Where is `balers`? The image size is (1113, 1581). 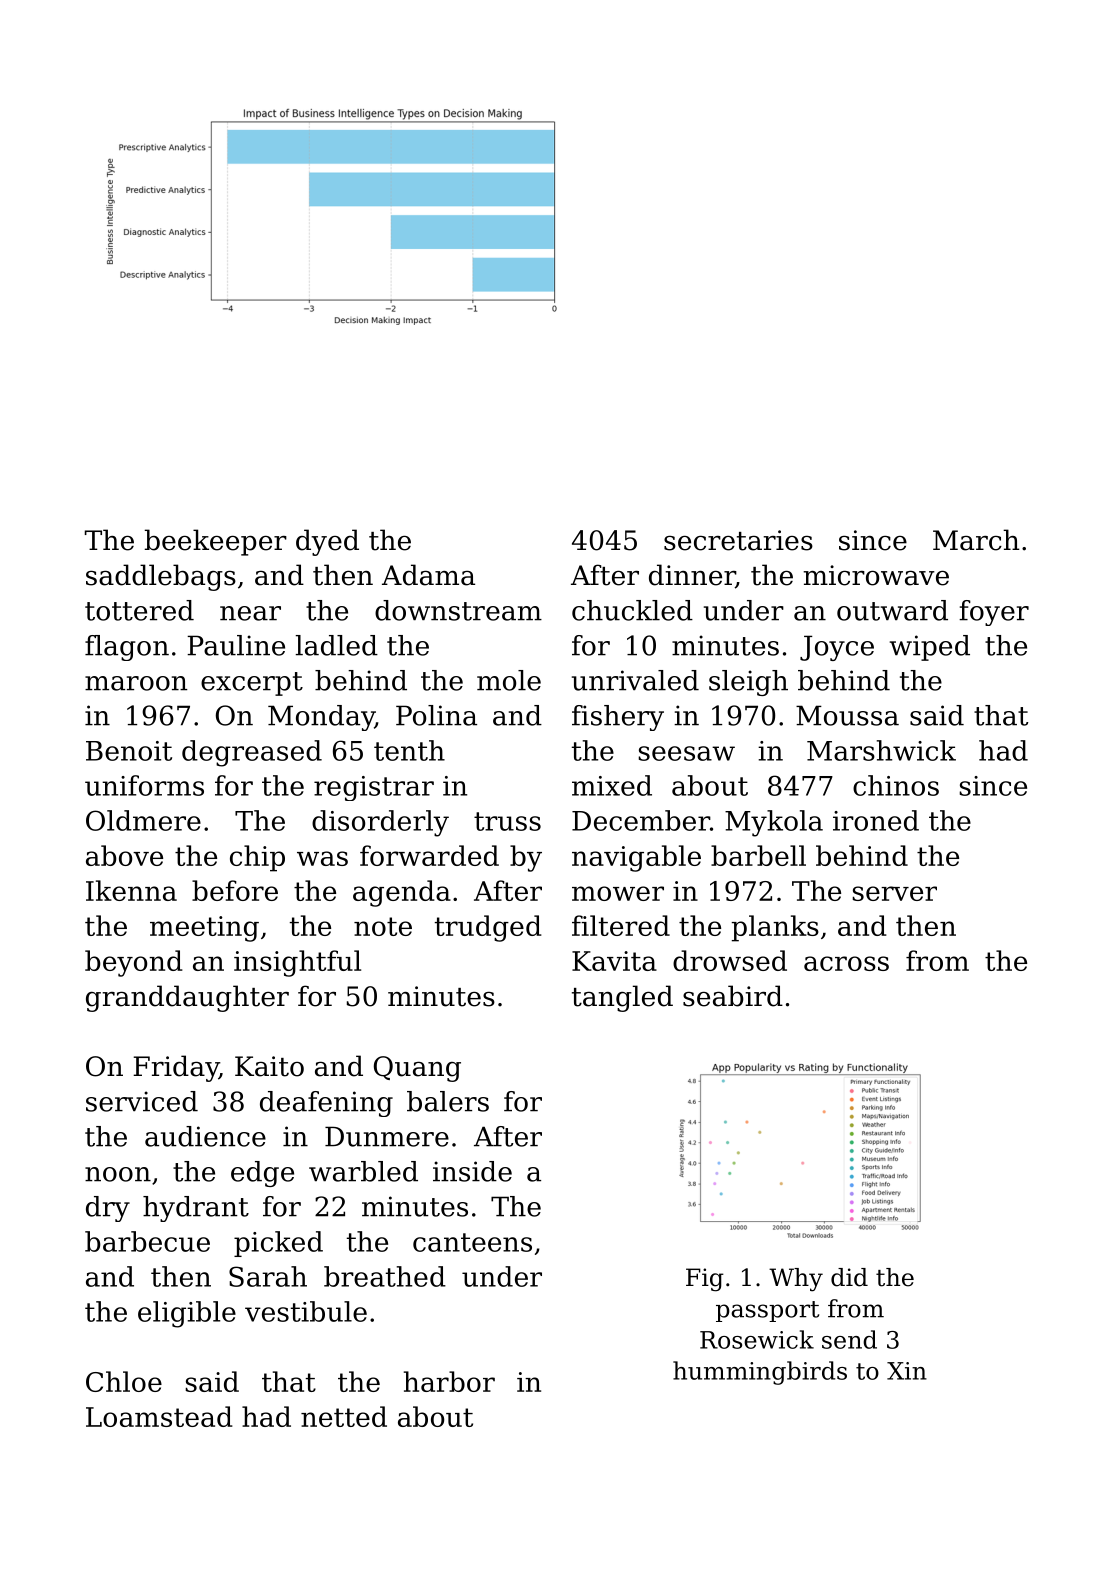
balers is located at coordinates (448, 1101).
